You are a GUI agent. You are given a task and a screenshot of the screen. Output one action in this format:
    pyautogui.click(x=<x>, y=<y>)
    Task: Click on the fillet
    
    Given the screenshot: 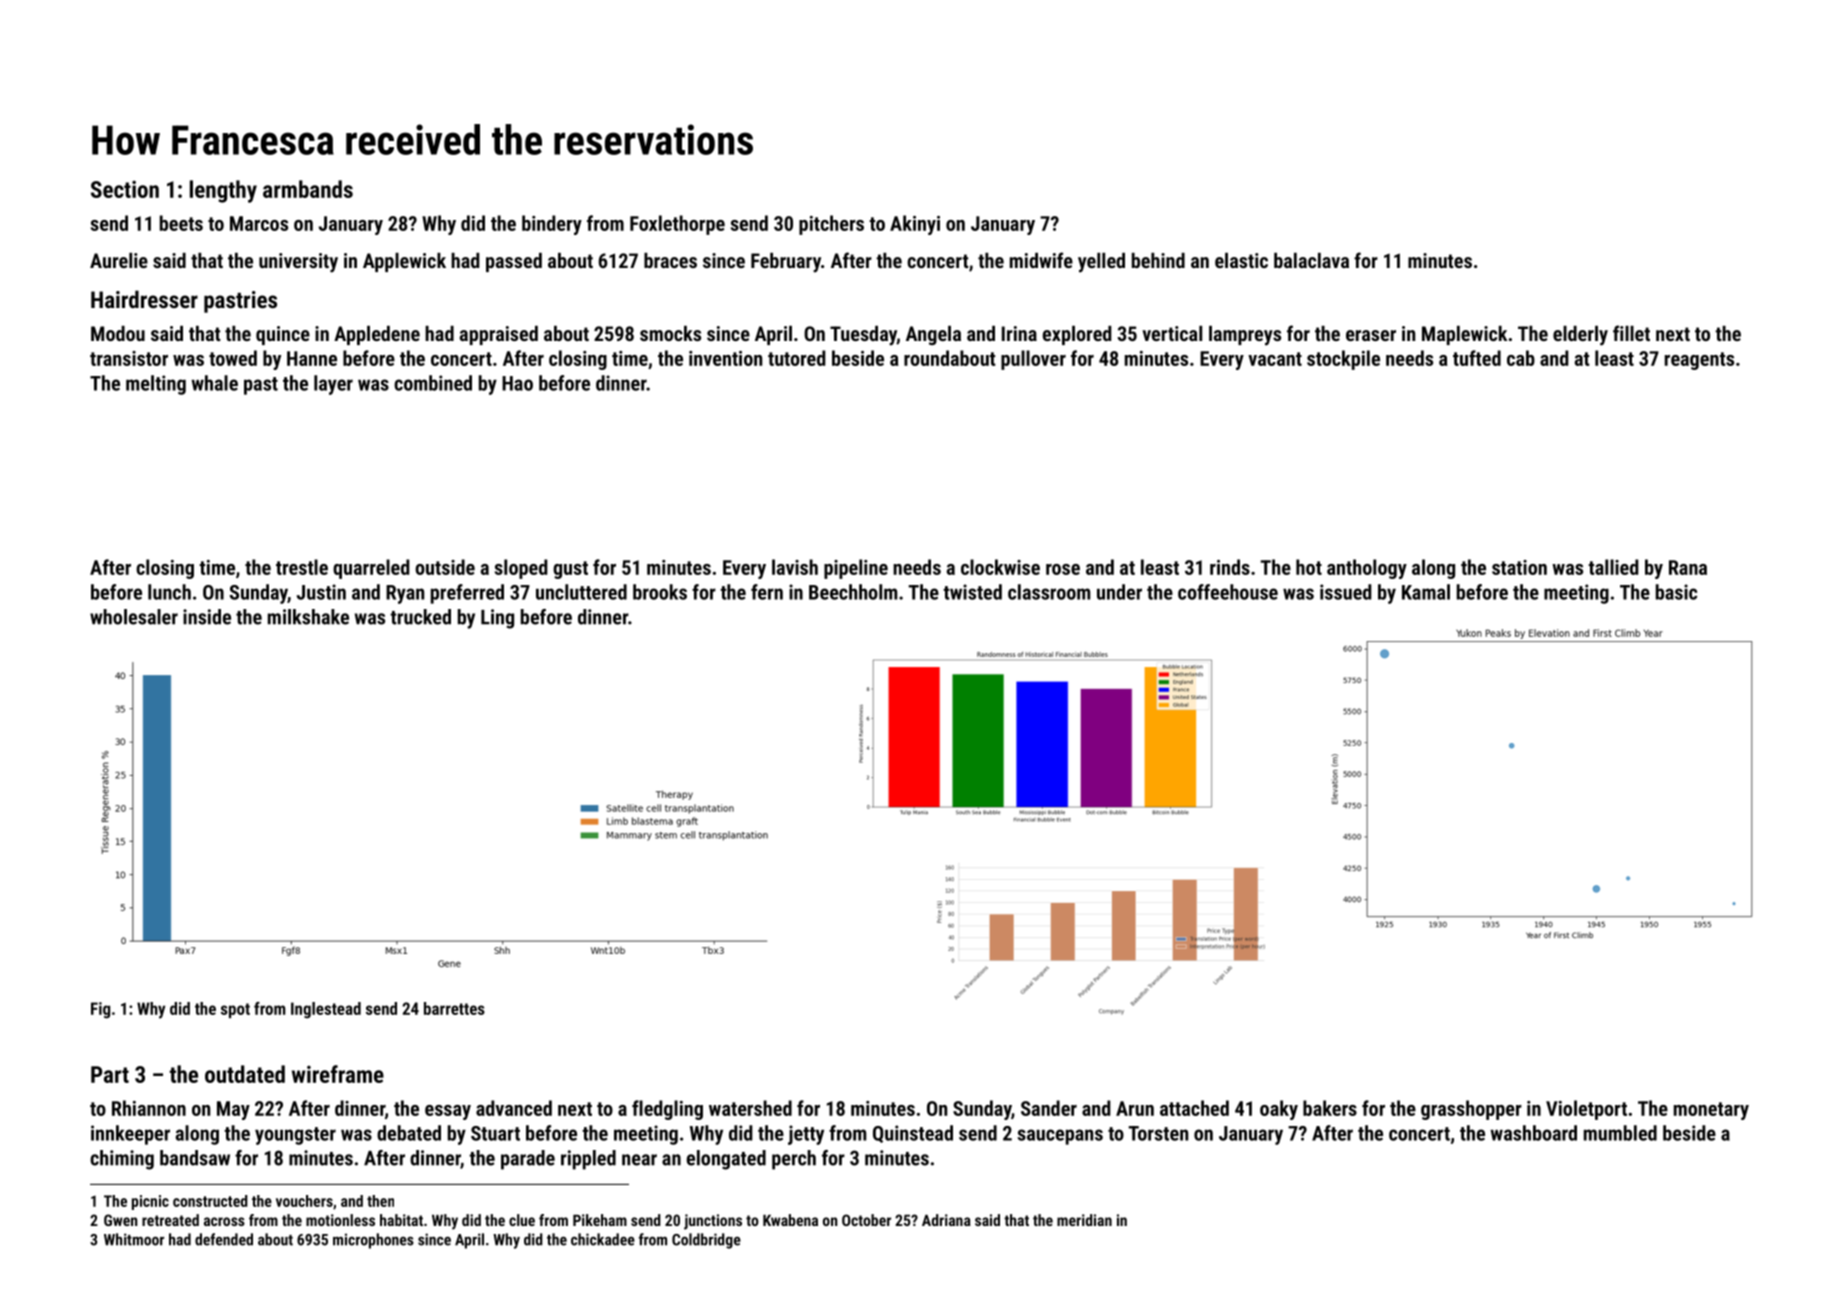 What is the action you would take?
    pyautogui.click(x=1631, y=333)
